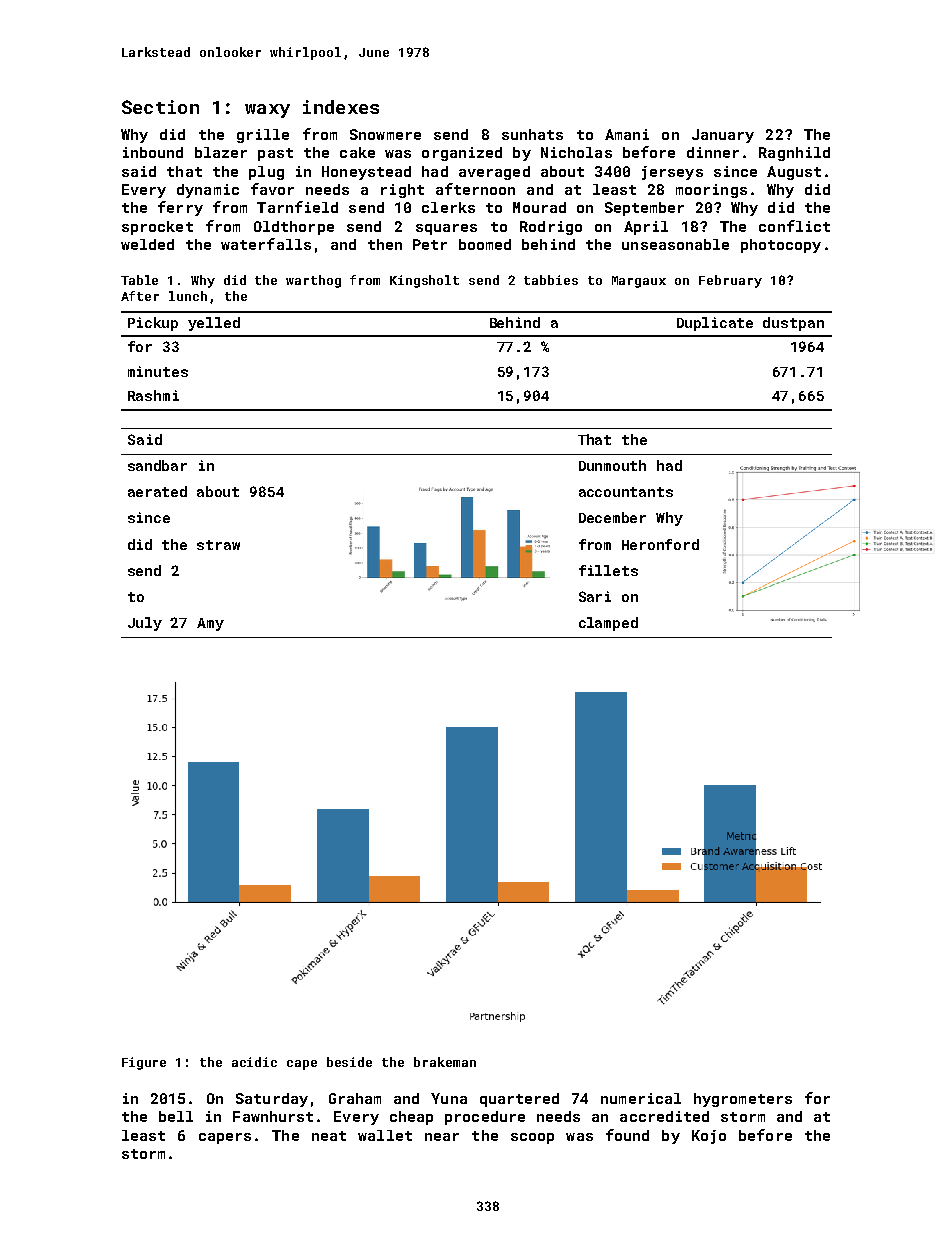 The height and width of the screenshot is (1233, 952). What do you see at coordinates (660, 544) in the screenshot?
I see `Heronford` at bounding box center [660, 544].
